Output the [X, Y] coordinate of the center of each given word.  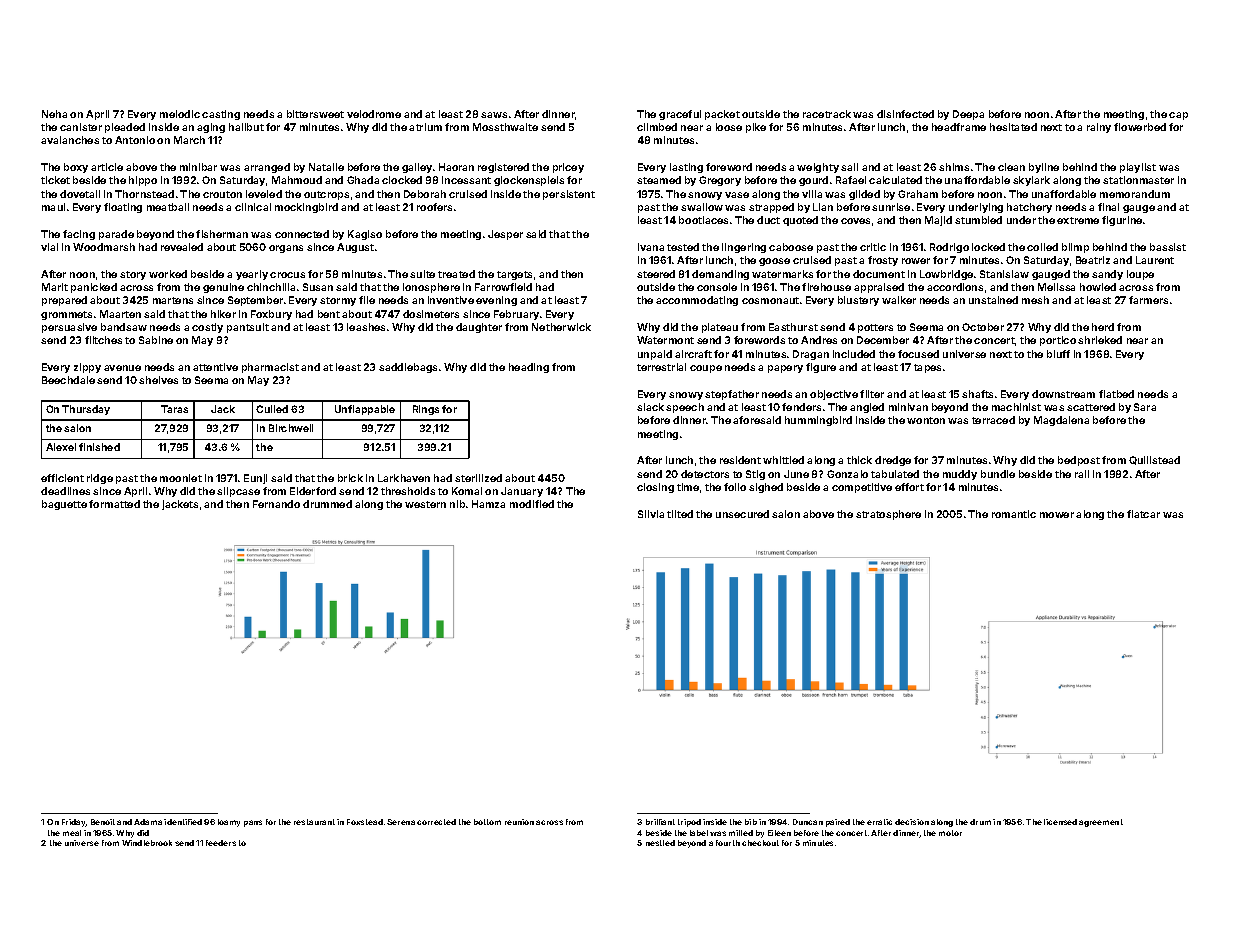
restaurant [314, 822]
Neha [54, 114]
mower [1057, 515]
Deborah [425, 194]
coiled [1042, 247]
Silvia [651, 514]
